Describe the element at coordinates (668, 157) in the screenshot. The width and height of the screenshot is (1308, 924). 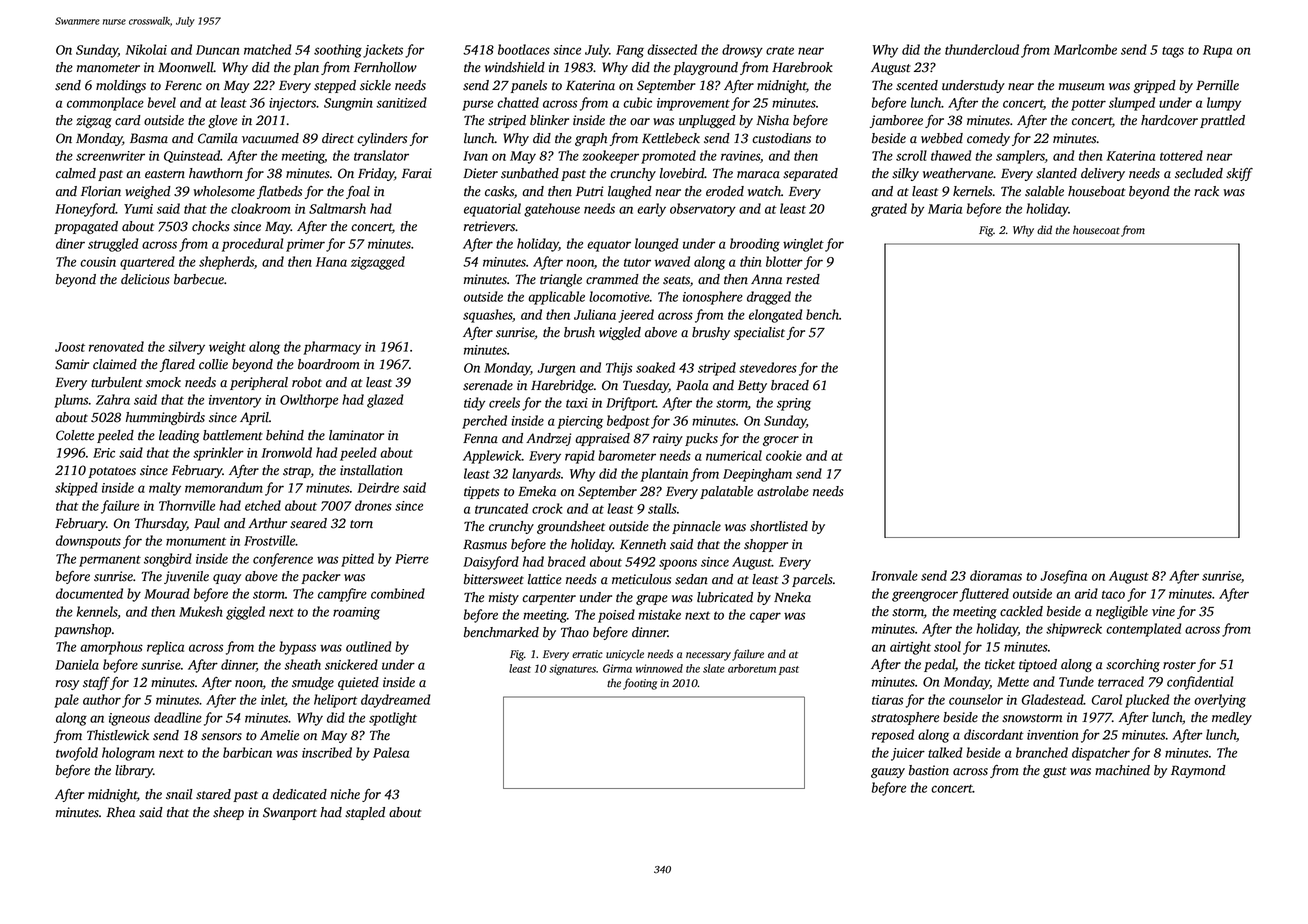
I see `promoted` at that location.
